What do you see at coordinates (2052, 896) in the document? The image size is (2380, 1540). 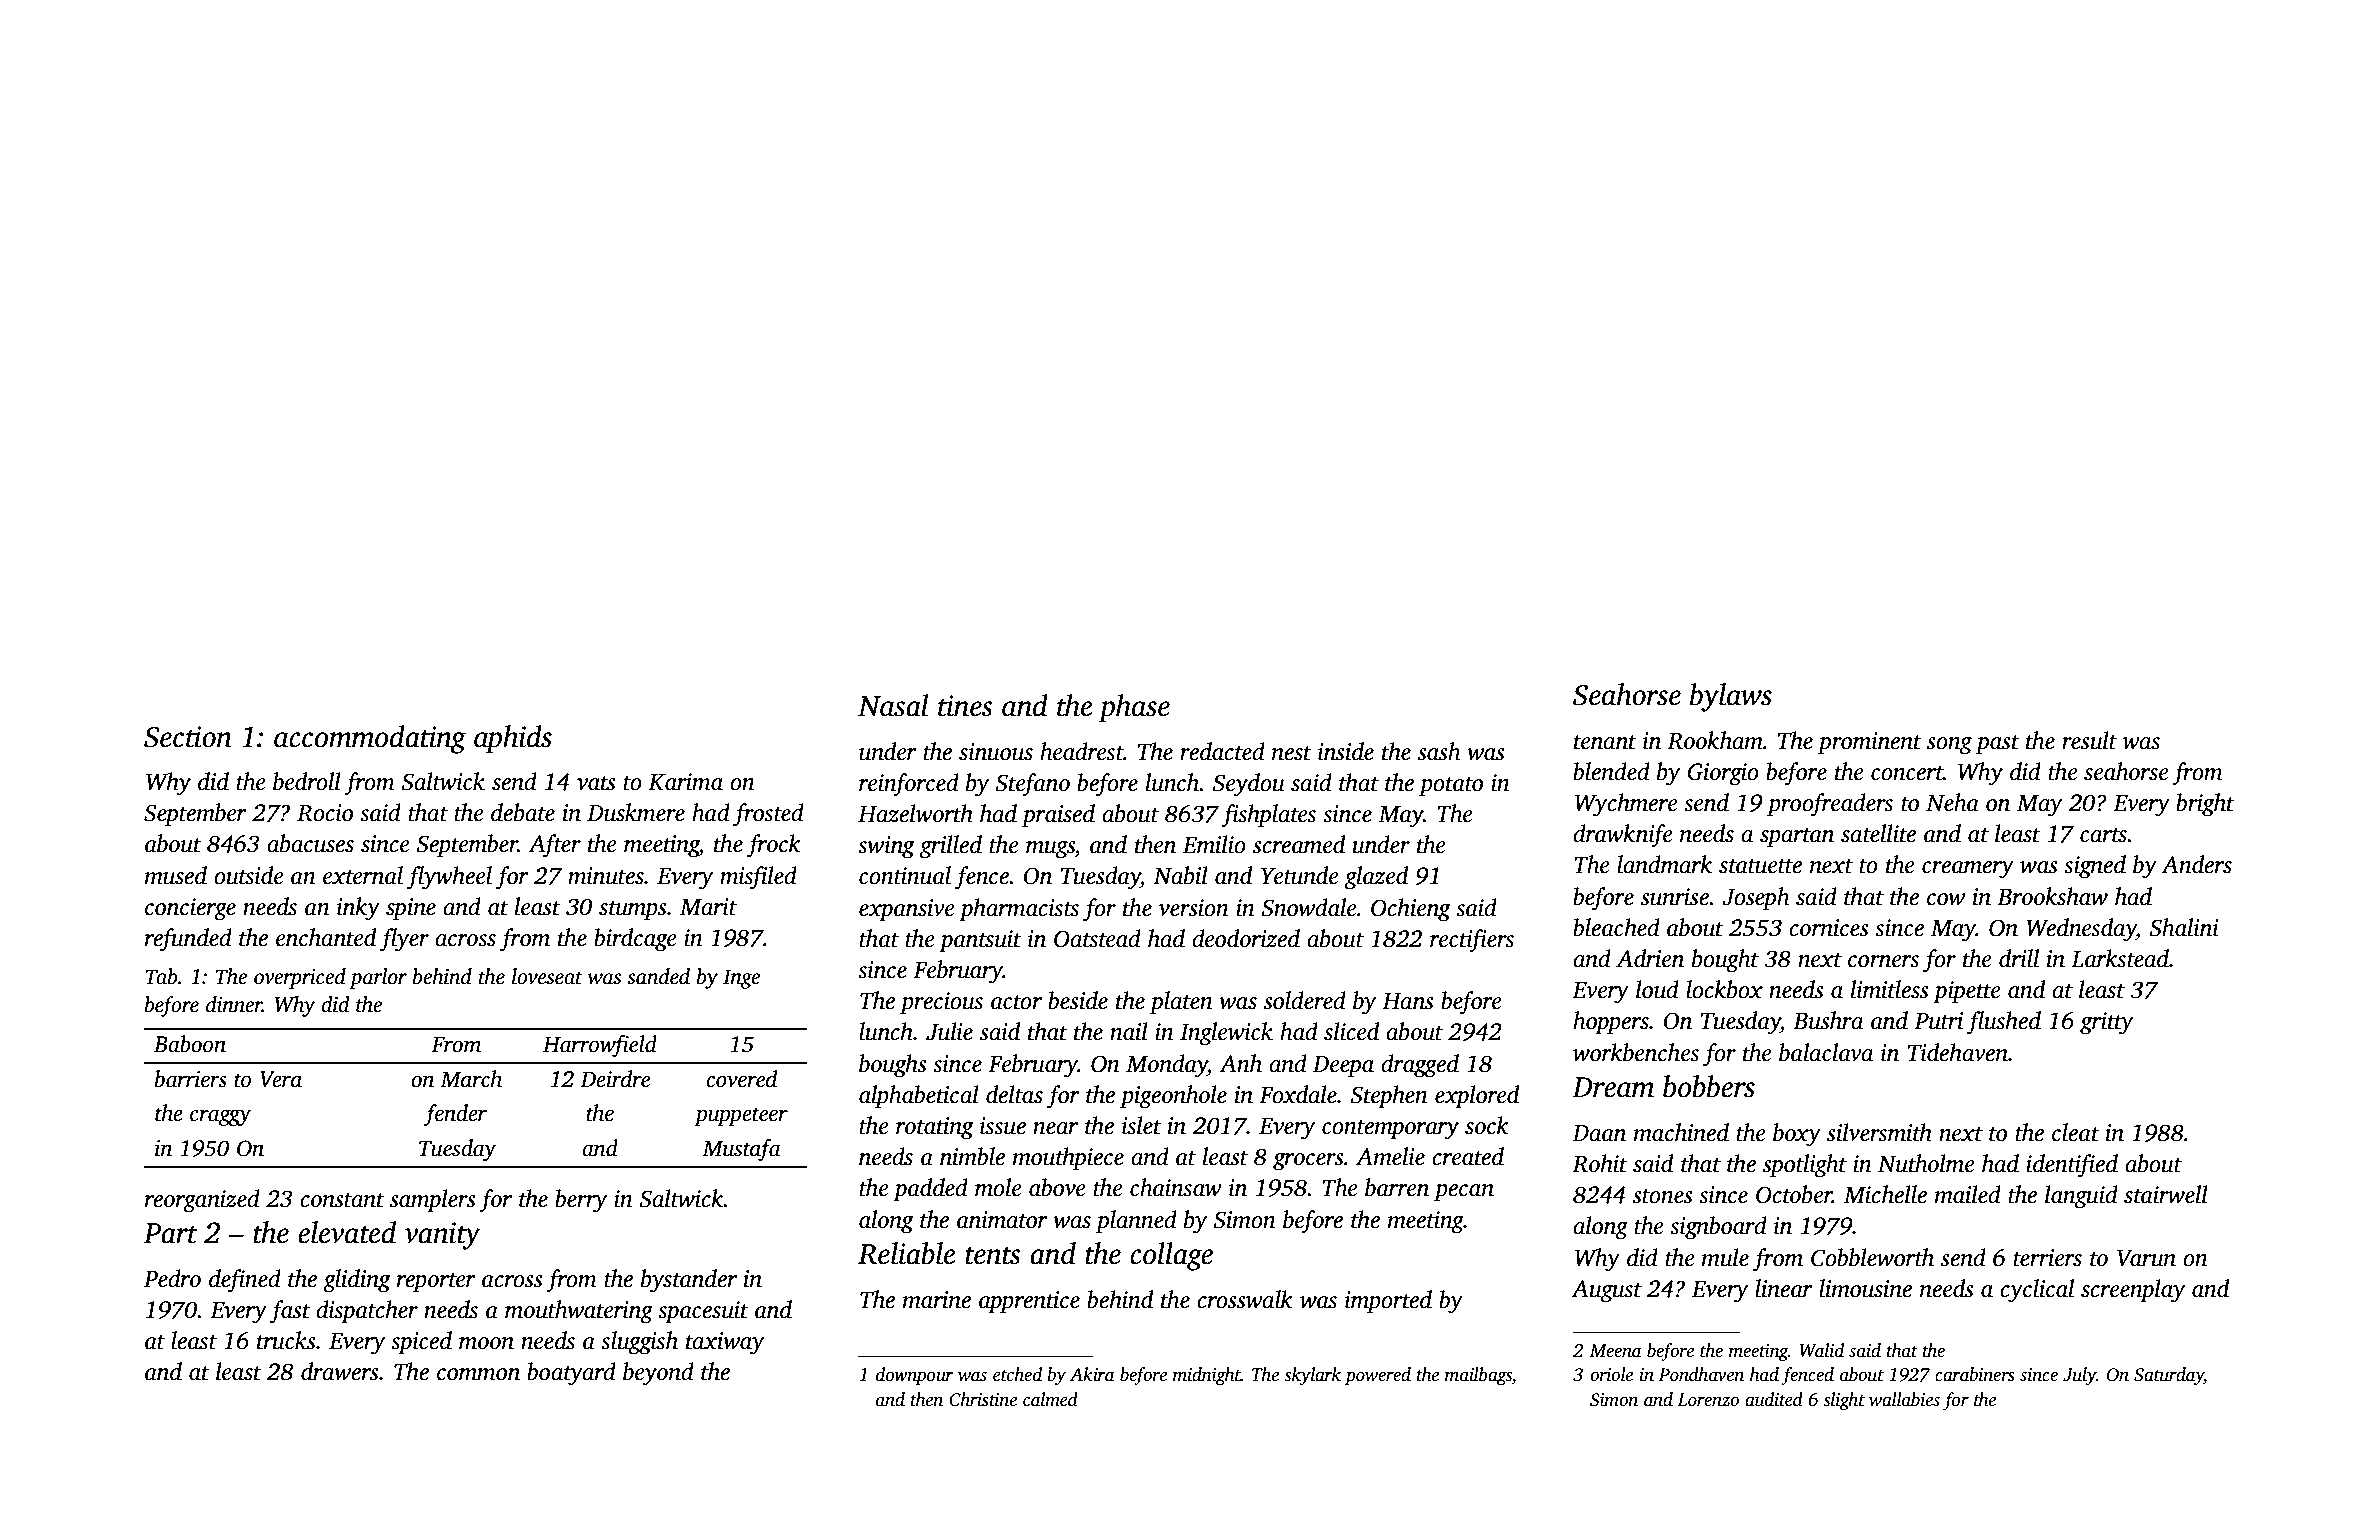 I see `Brookshaw` at bounding box center [2052, 896].
